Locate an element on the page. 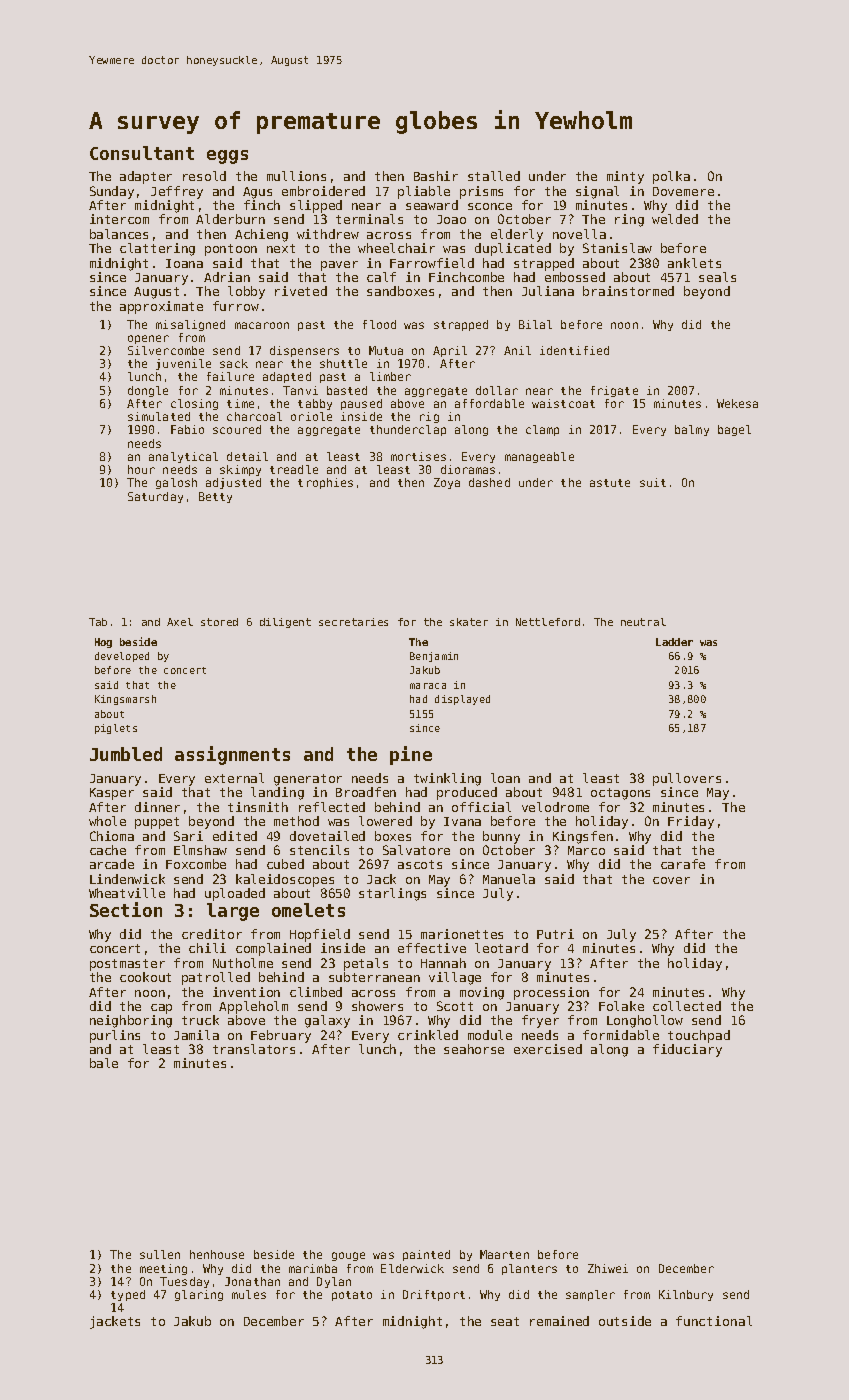 The width and height of the image is (849, 1400). stalled is located at coordinates (494, 176).
